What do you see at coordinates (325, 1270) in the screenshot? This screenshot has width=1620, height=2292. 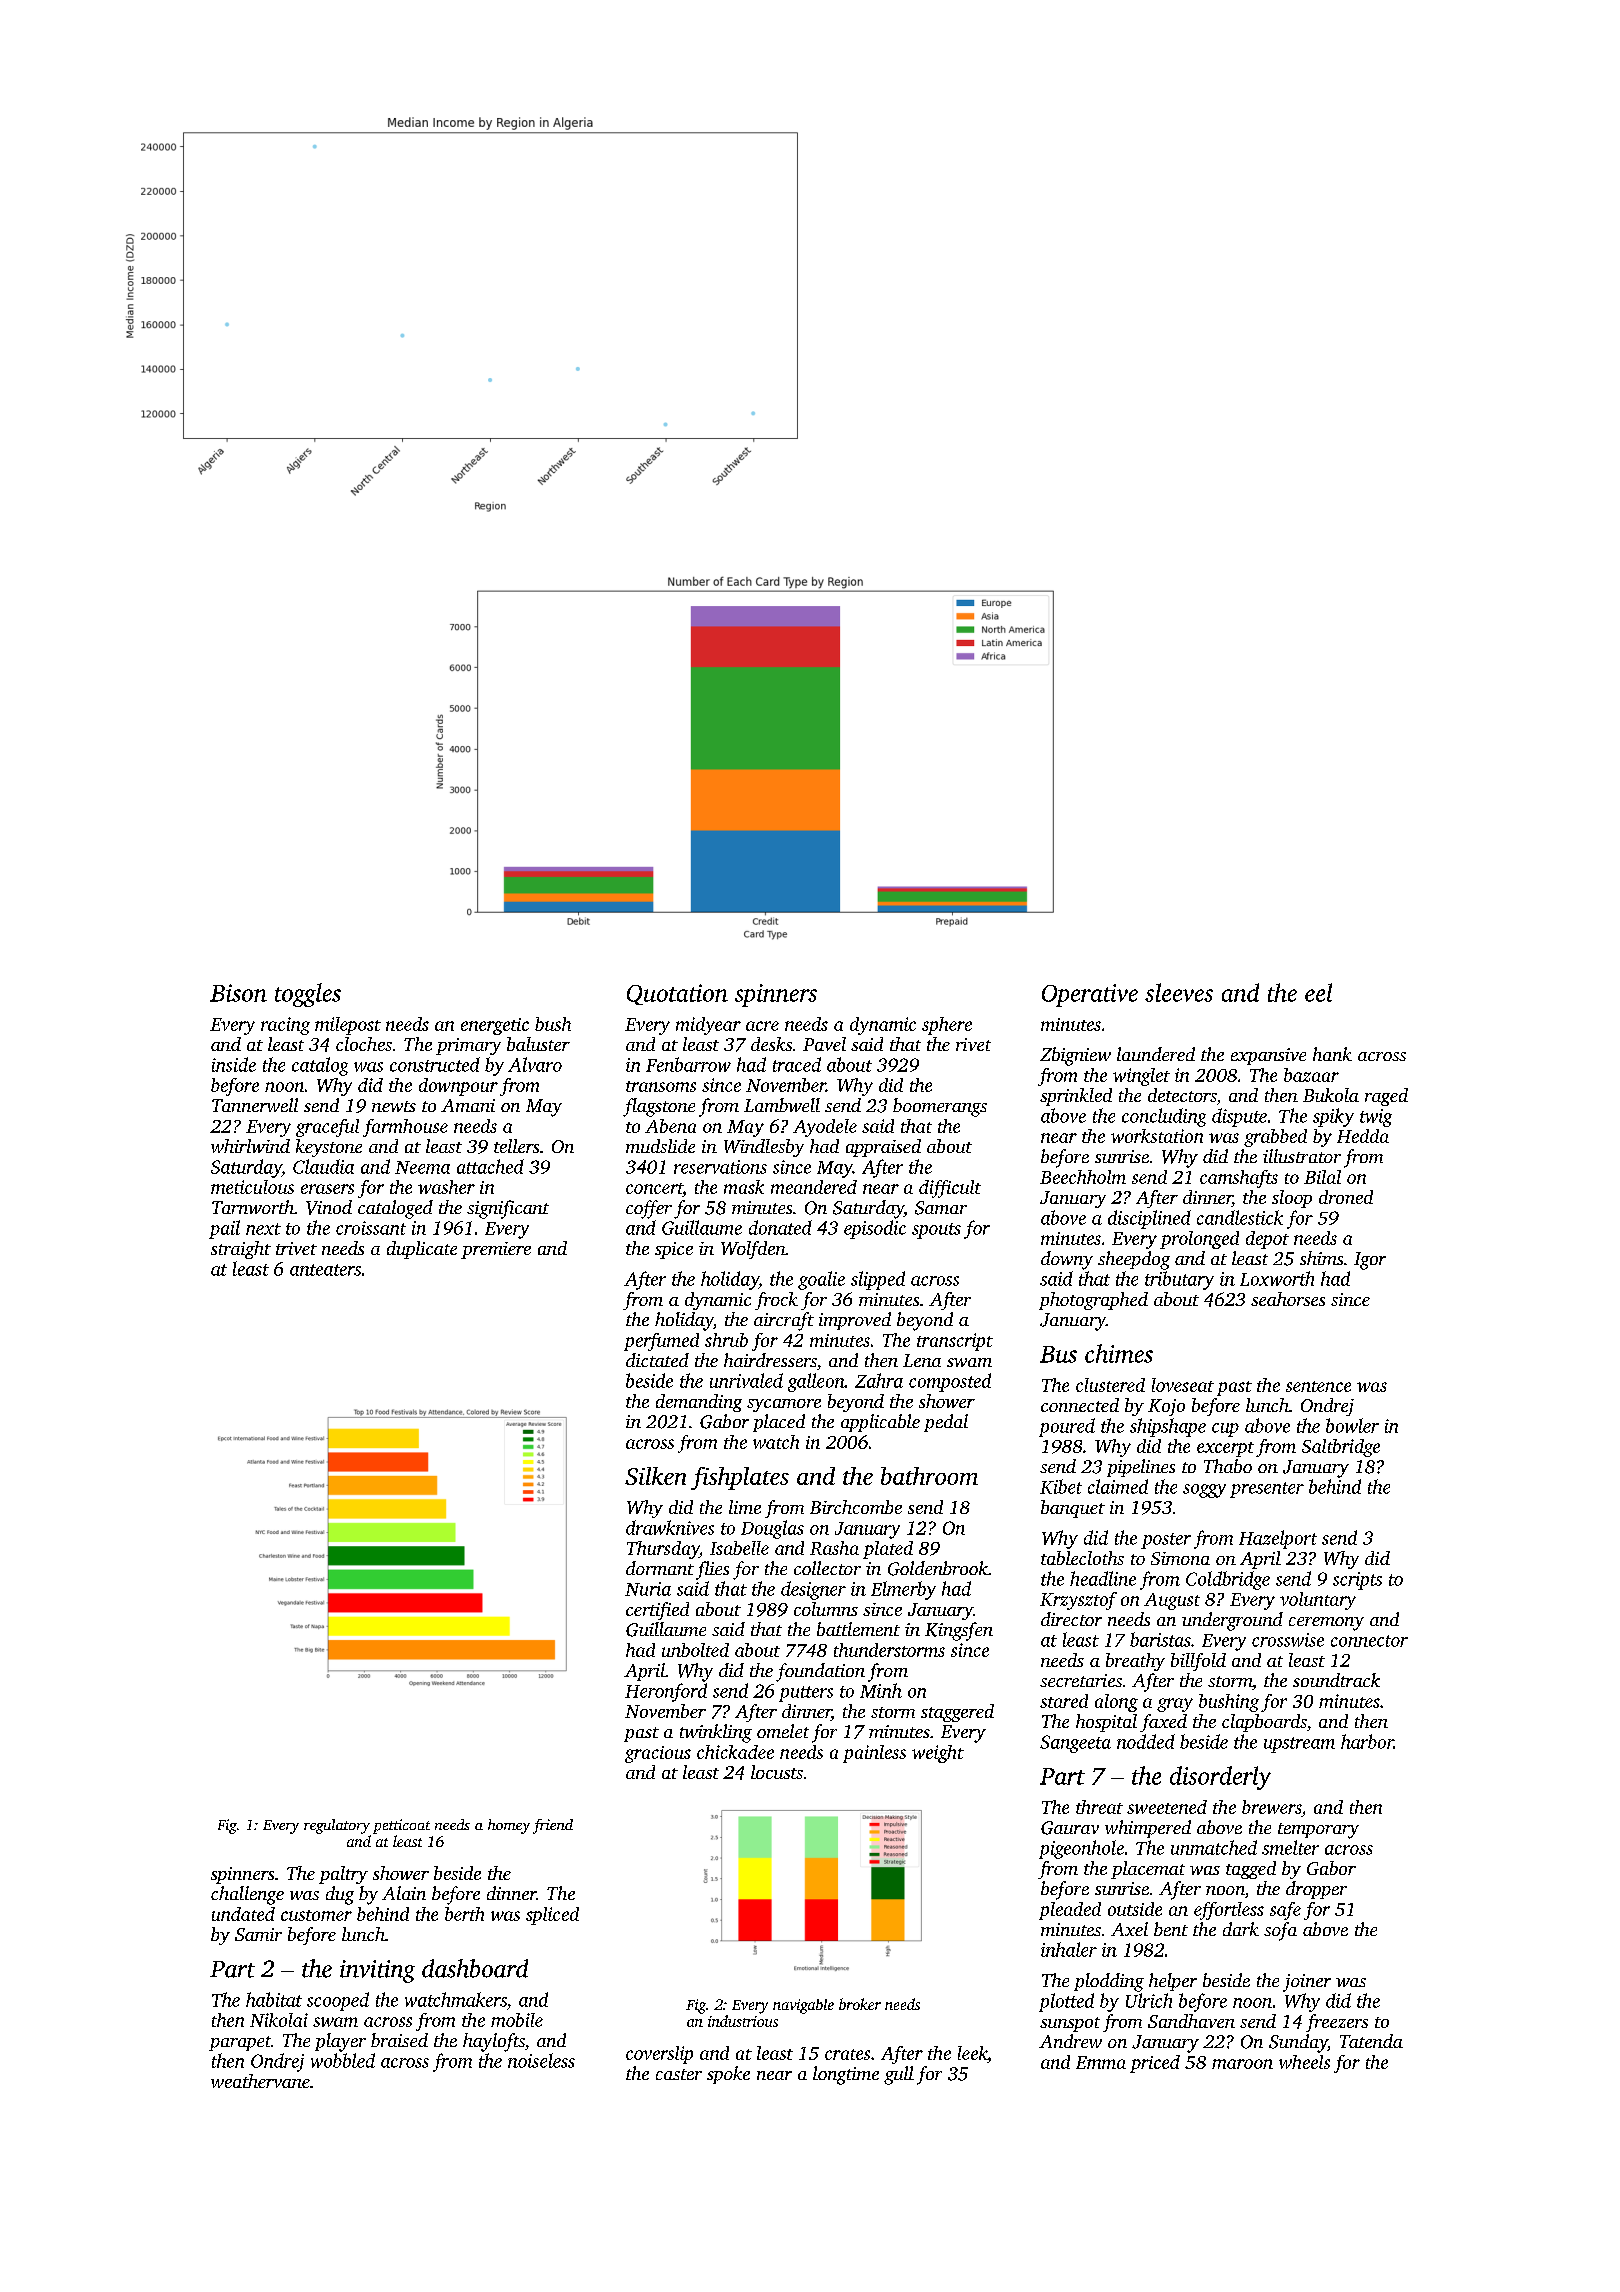 I see `anteaters` at bounding box center [325, 1270].
